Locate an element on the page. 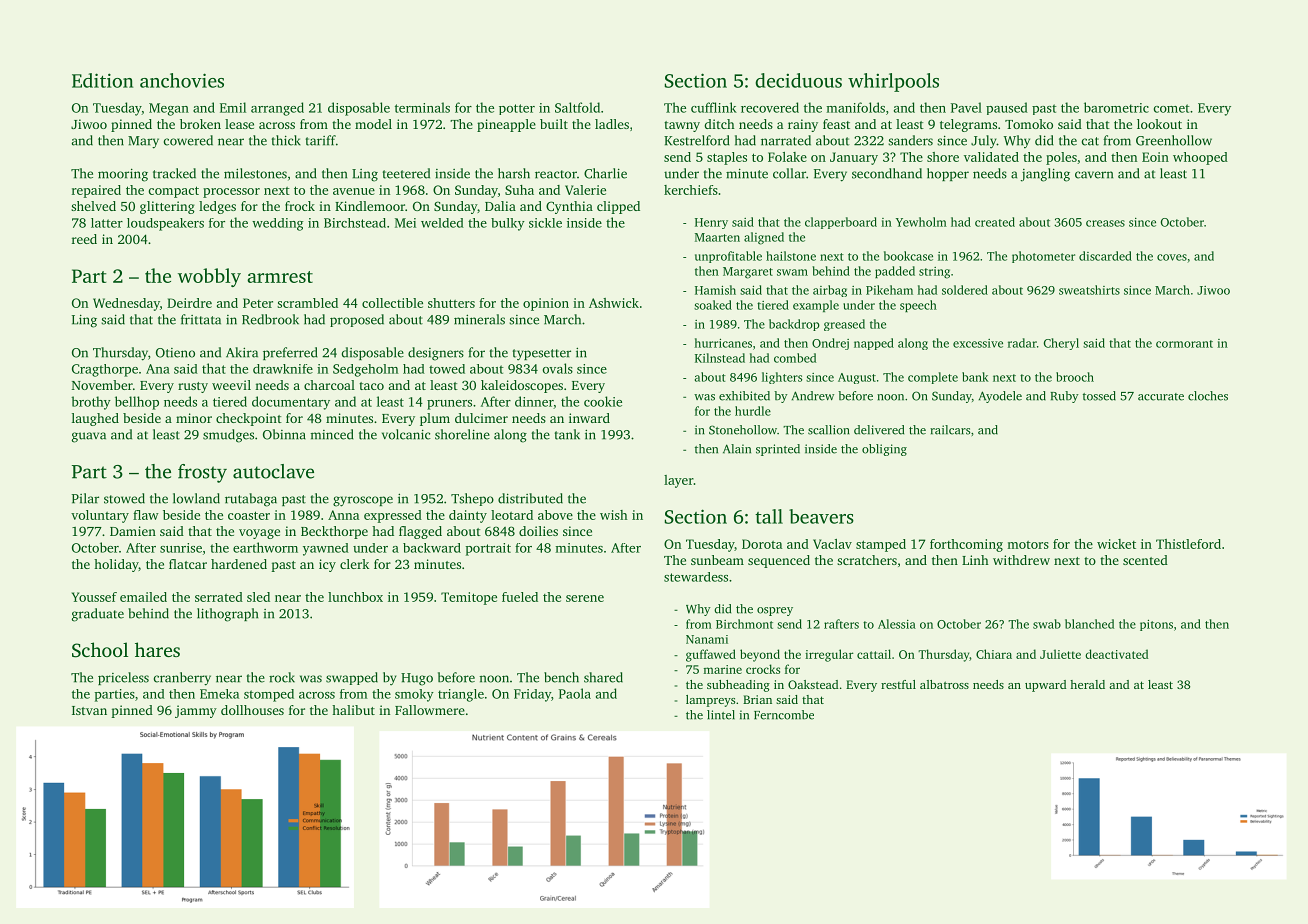 Image resolution: width=1308 pixels, height=924 pixels. Akira is located at coordinates (242, 352).
